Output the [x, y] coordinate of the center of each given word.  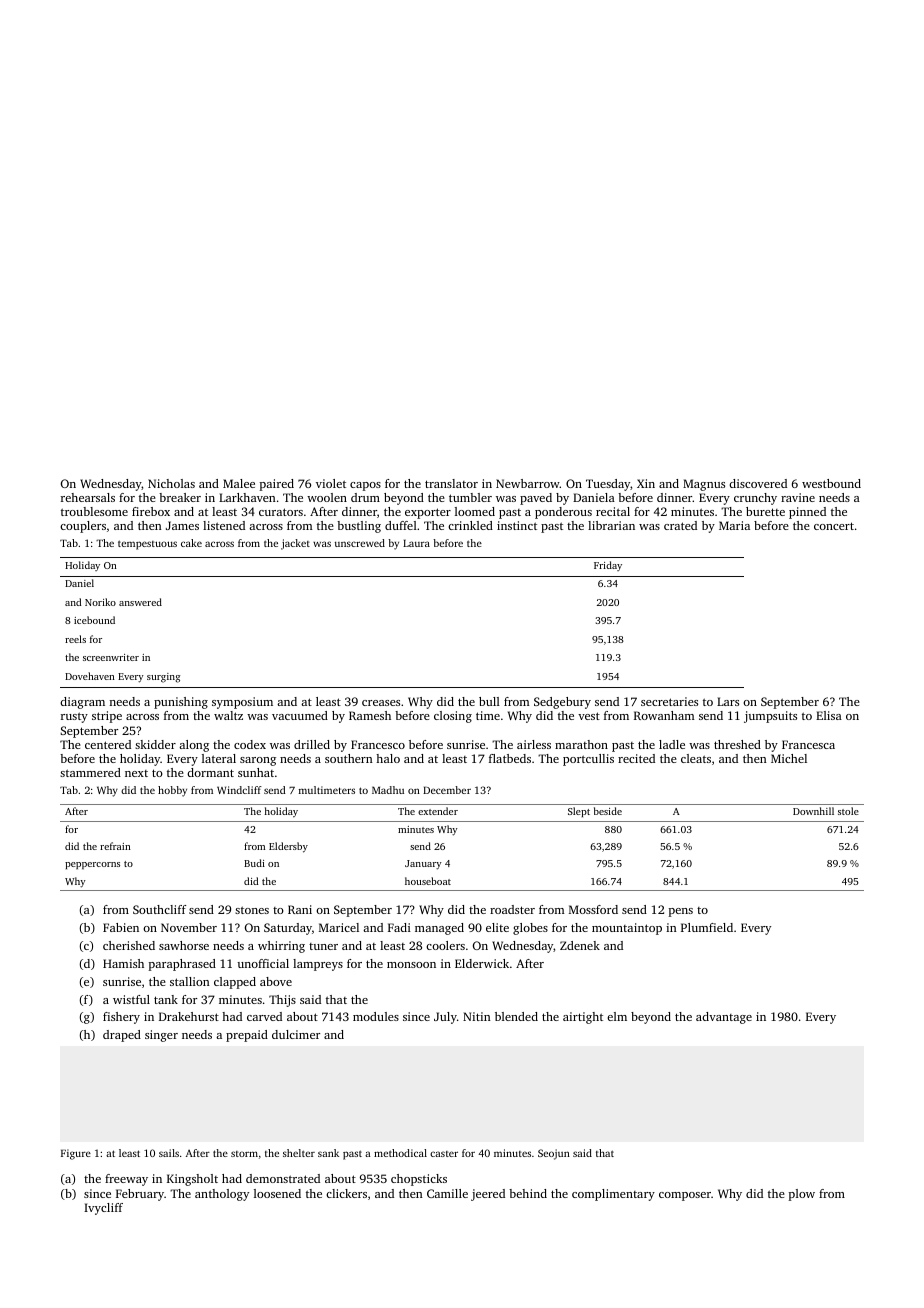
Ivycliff [103, 1209]
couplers [83, 527]
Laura [416, 543]
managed [439, 929]
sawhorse [184, 945]
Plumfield [707, 927]
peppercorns [92, 865]
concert [834, 526]
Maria [734, 525]
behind [528, 1193]
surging [163, 678]
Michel [789, 758]
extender [438, 811]
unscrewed [360, 543]
